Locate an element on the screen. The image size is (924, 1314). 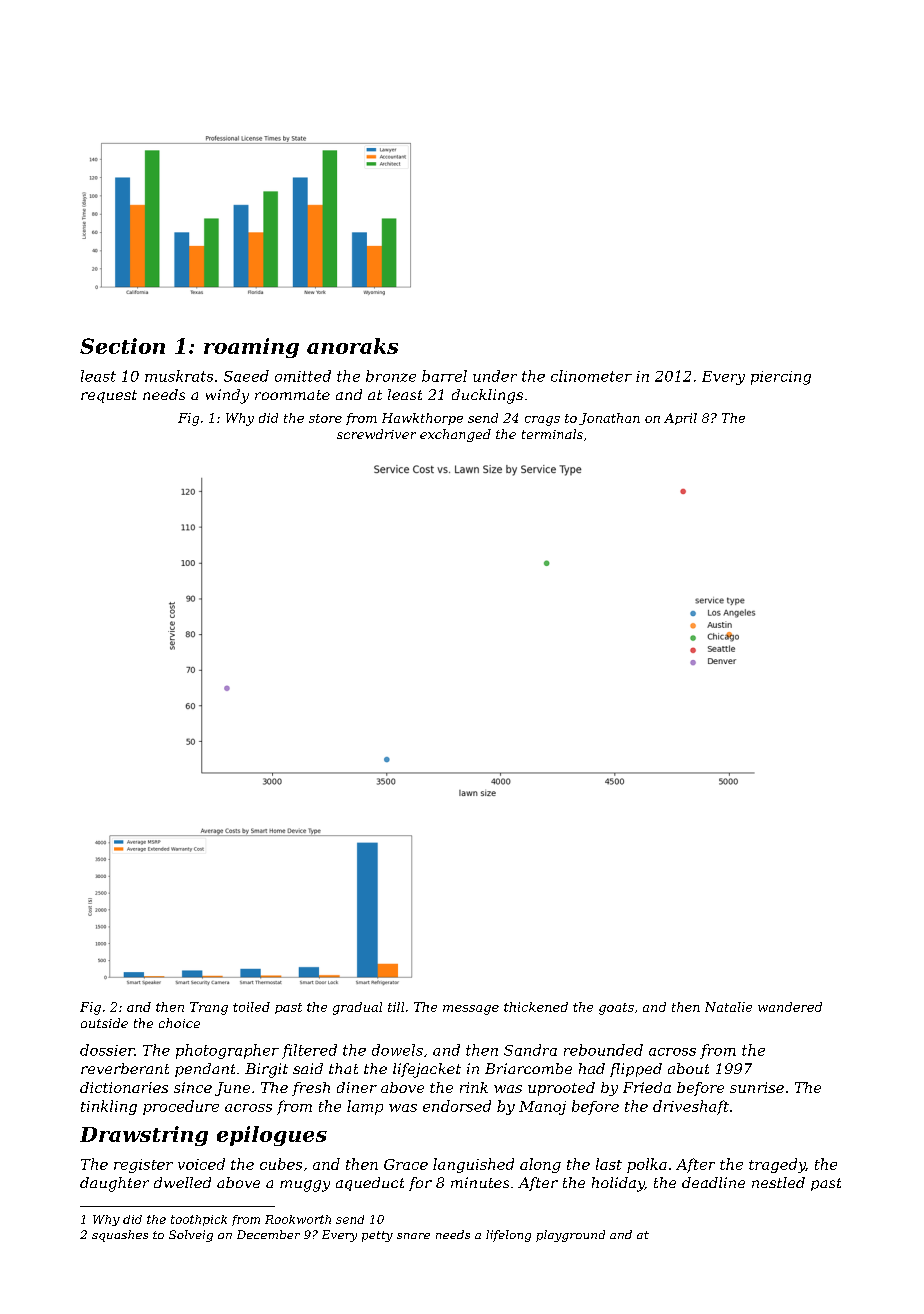
terminals is located at coordinates (552, 434).
